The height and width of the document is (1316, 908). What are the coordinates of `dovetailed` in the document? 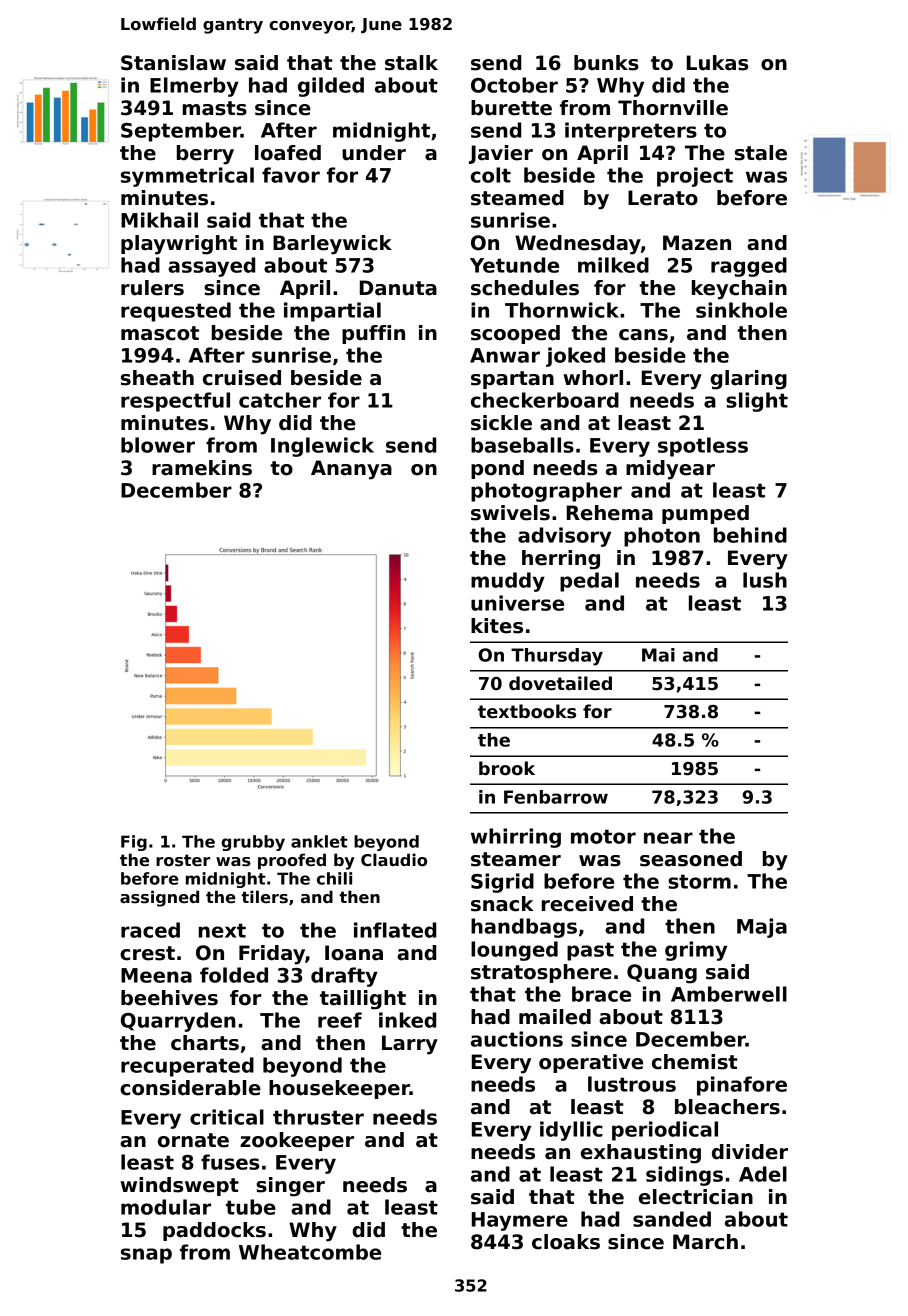 It's located at (560, 683).
